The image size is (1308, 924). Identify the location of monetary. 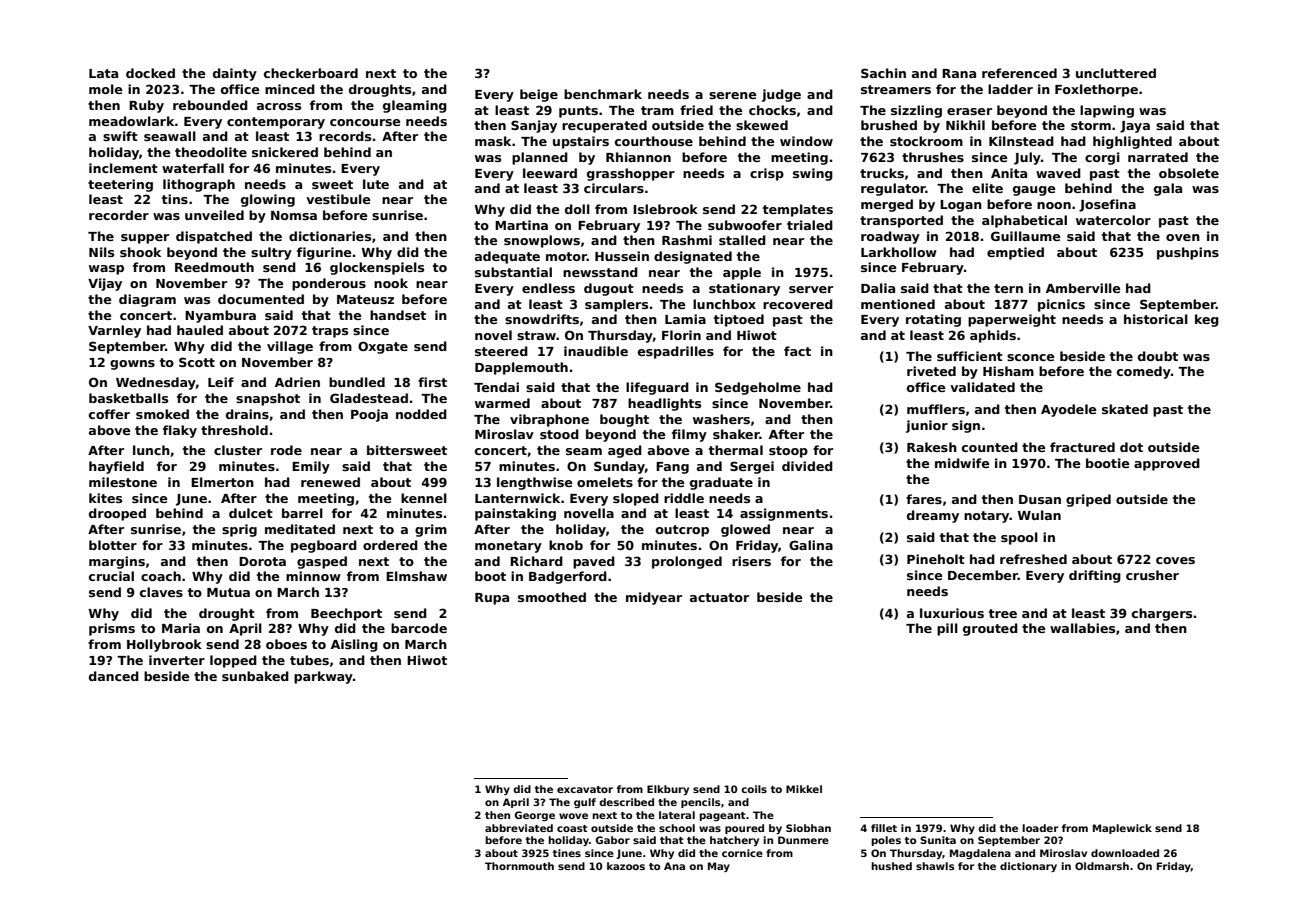
(508, 547).
